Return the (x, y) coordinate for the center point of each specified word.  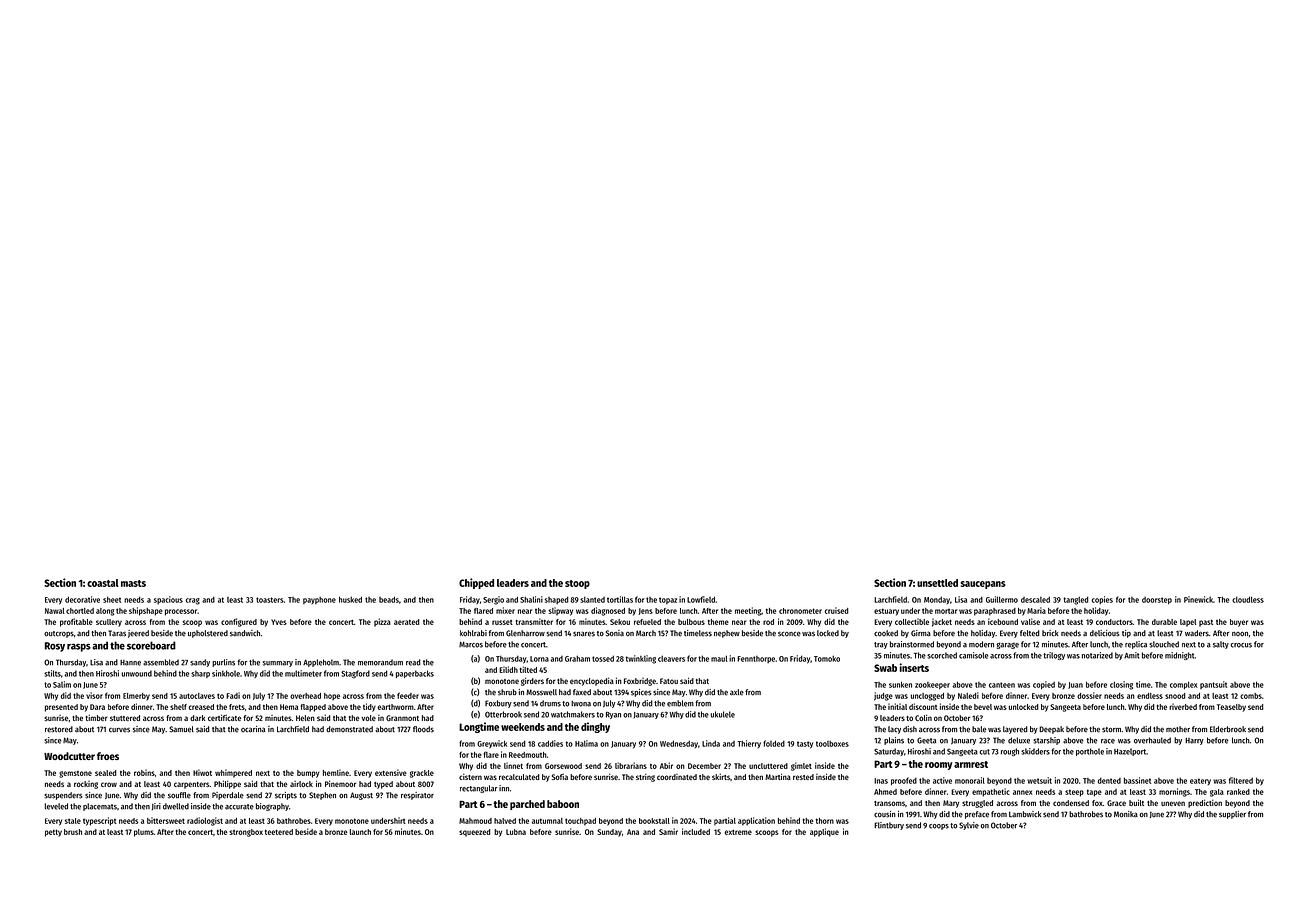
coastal (103, 583)
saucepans (983, 585)
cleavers (671, 658)
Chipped (476, 583)
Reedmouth (528, 755)
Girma (921, 633)
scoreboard (151, 645)
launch (360, 832)
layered (1015, 730)
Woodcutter (69, 756)
